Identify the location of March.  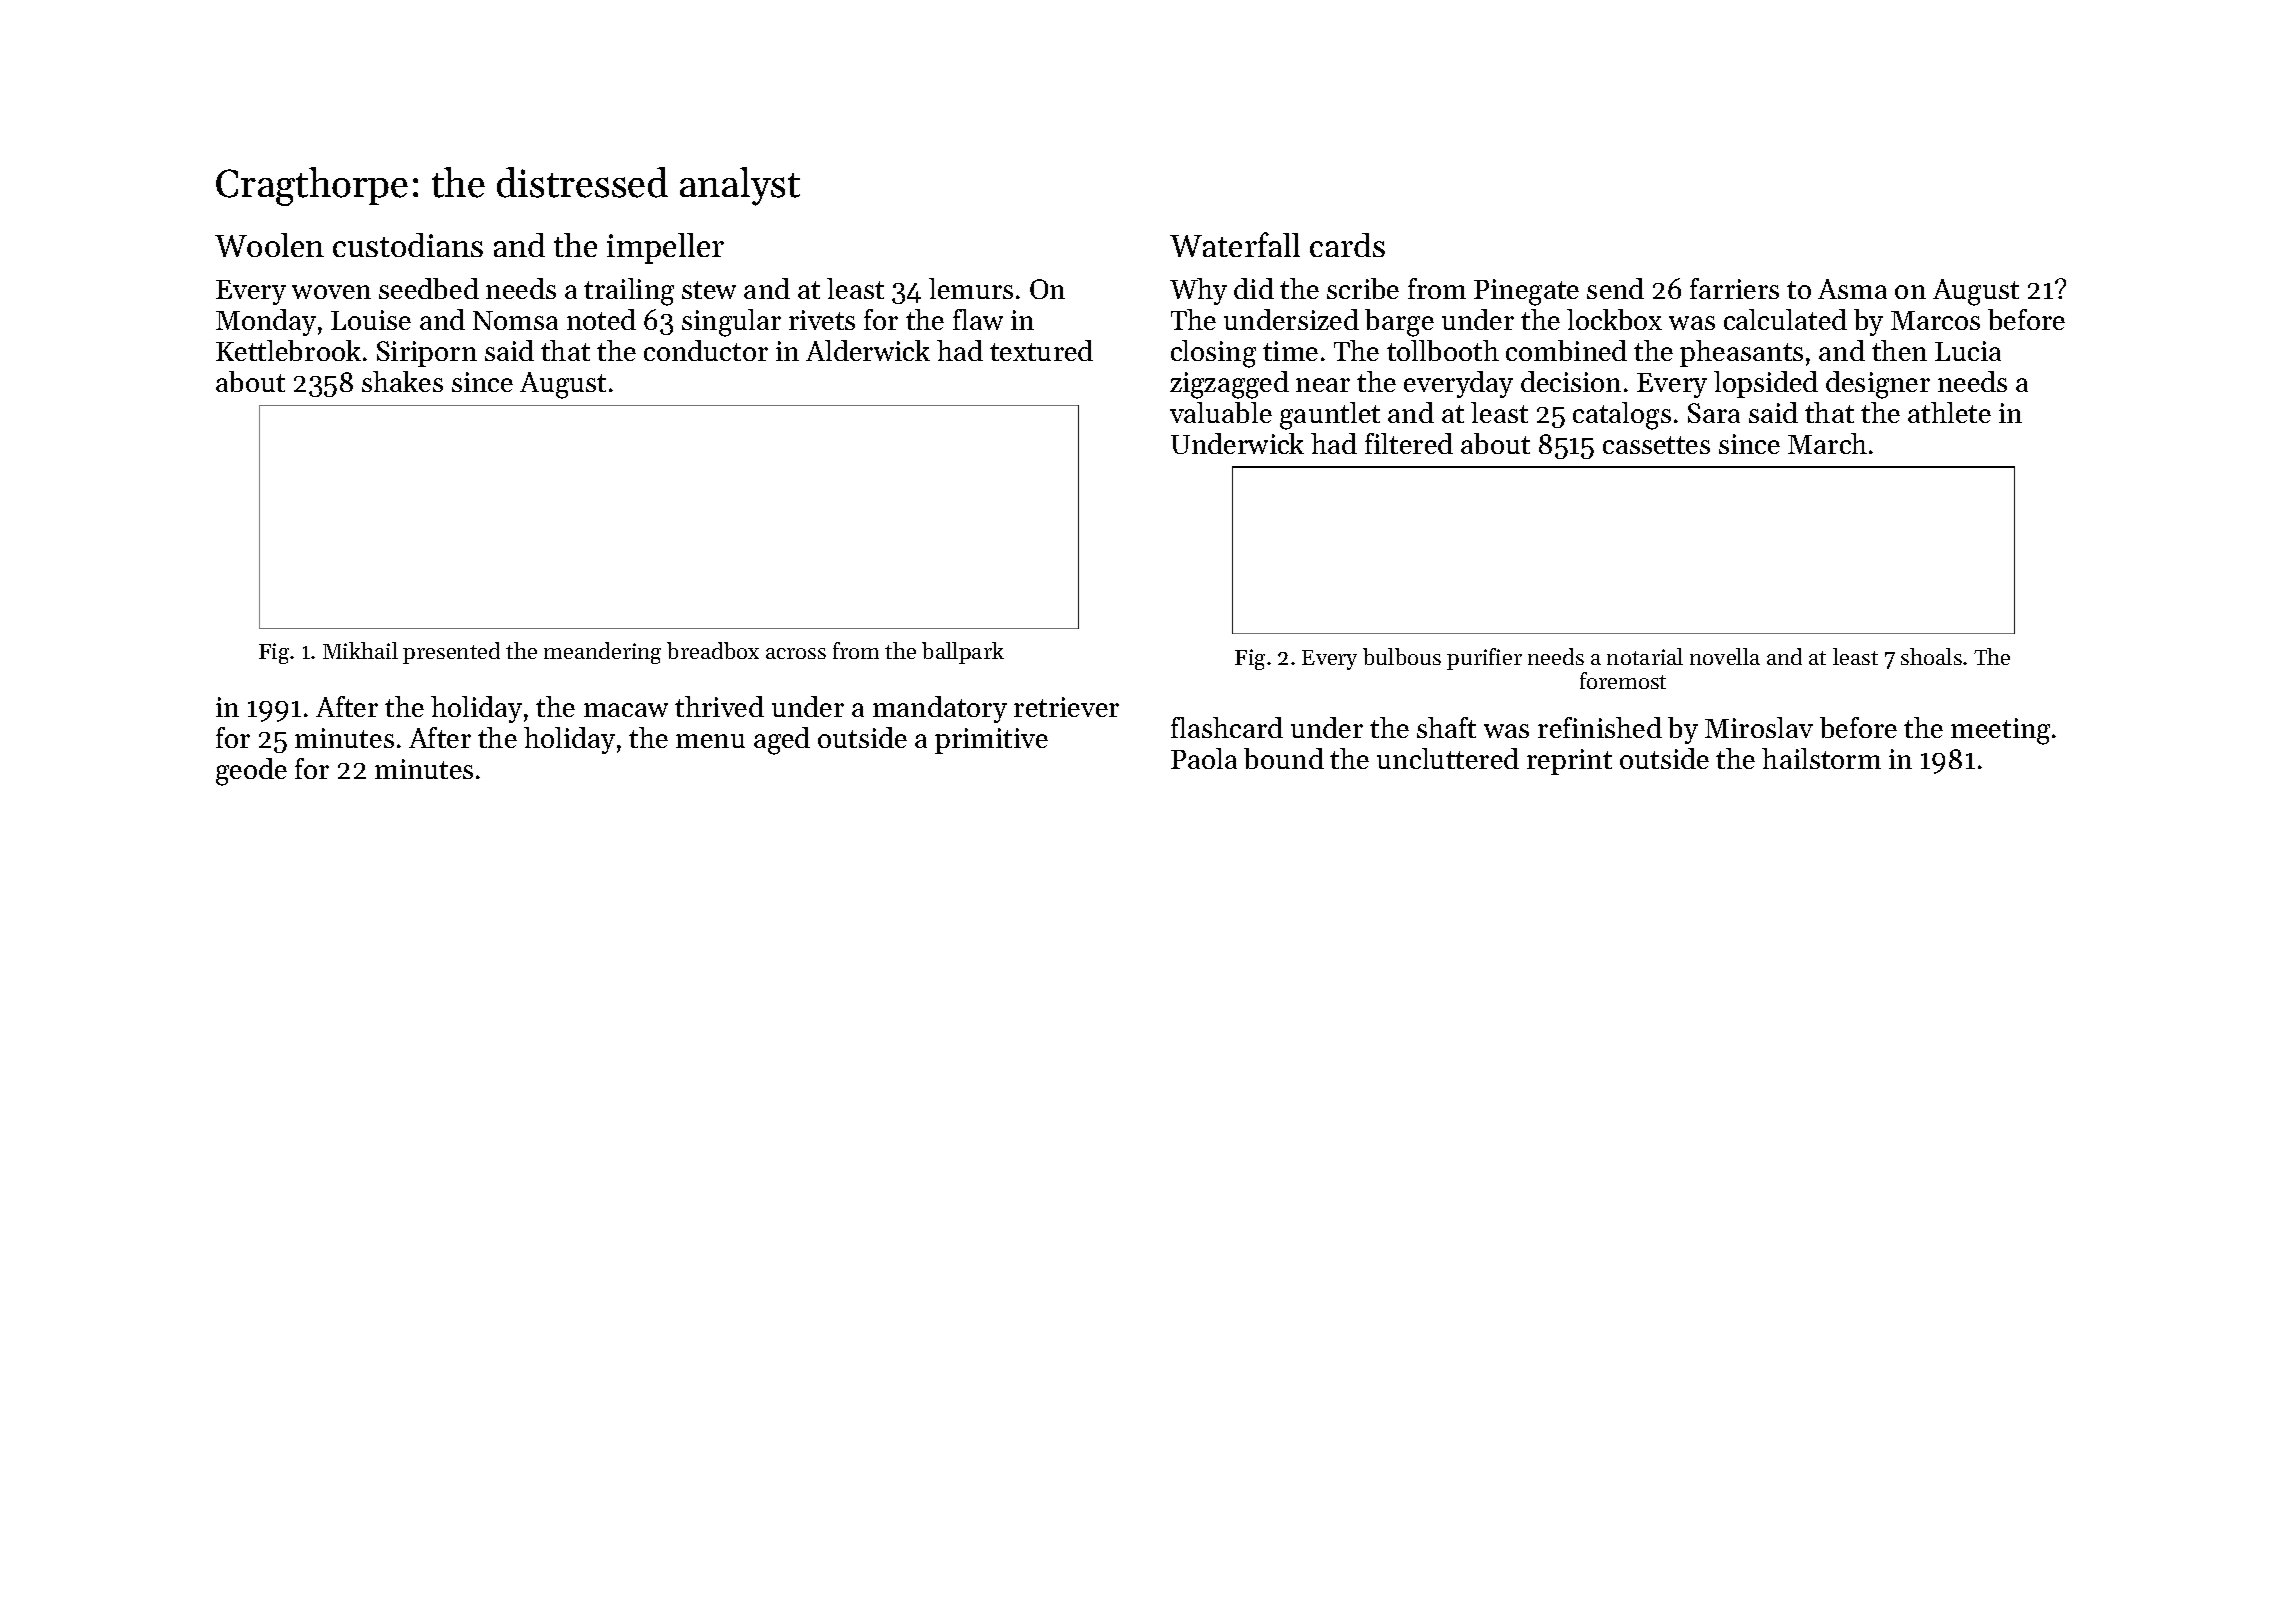
(1827, 443).
